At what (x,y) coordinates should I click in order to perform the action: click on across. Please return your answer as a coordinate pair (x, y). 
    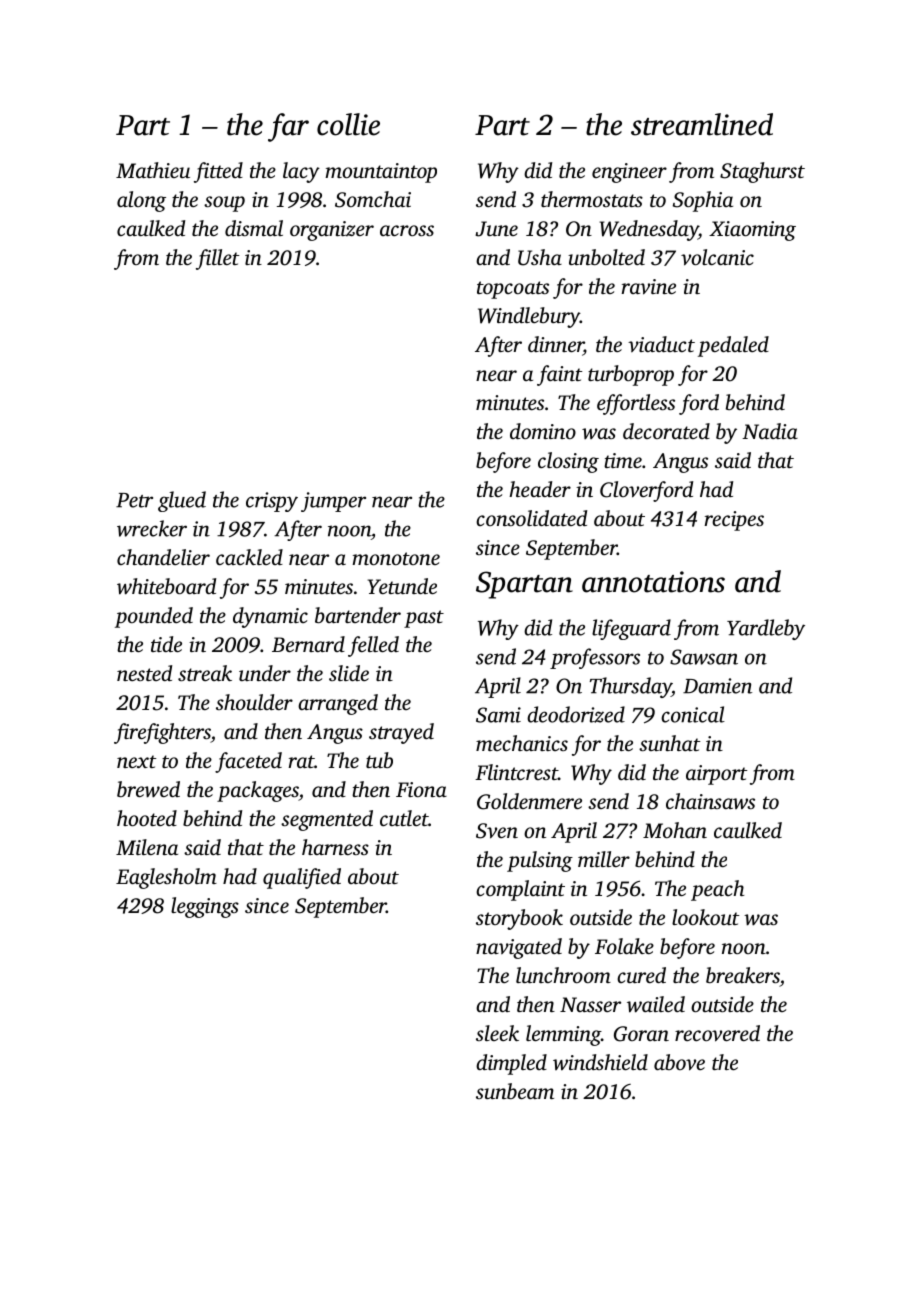
    Looking at the image, I should click on (407, 230).
